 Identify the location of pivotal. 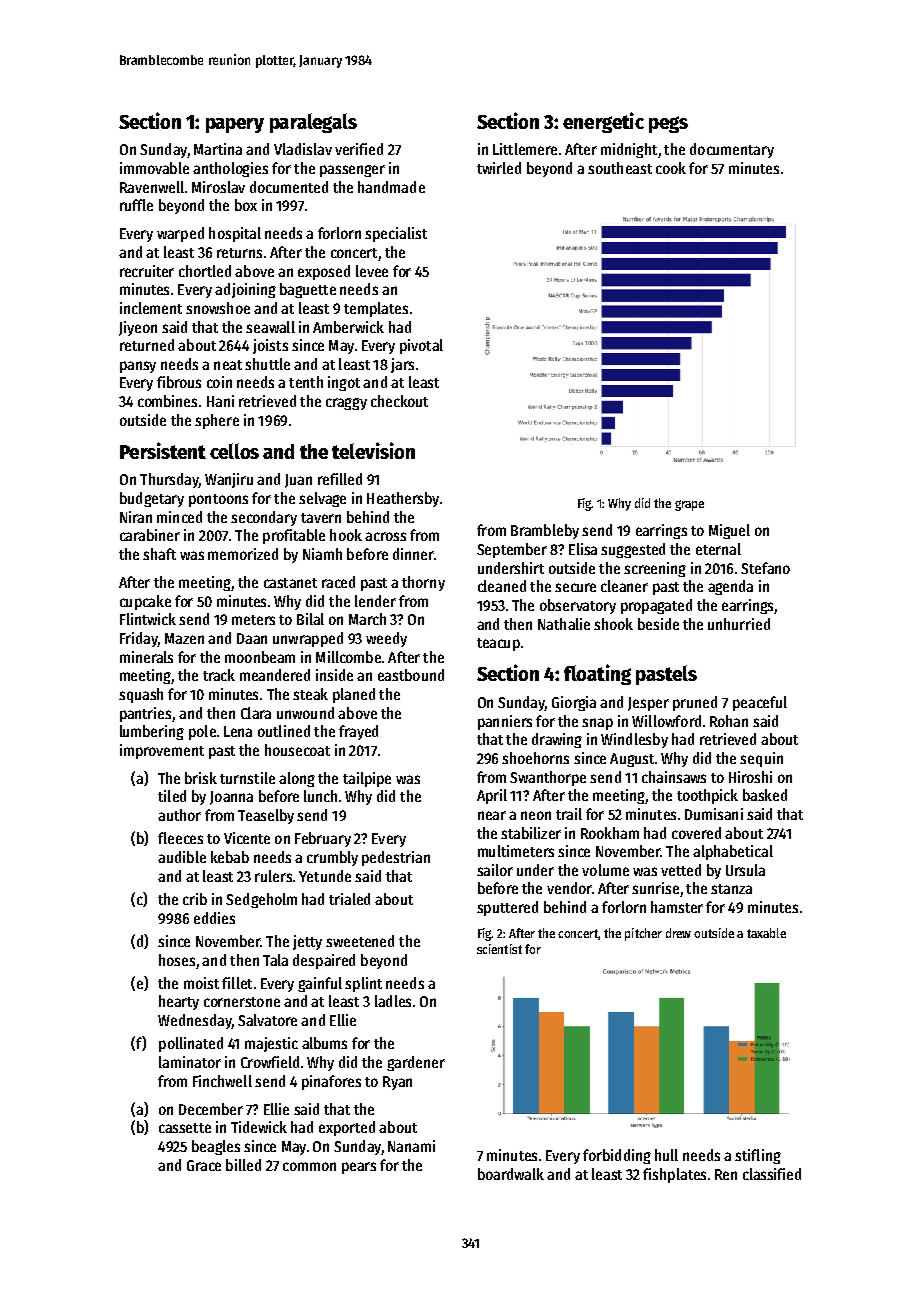
(421, 346).
